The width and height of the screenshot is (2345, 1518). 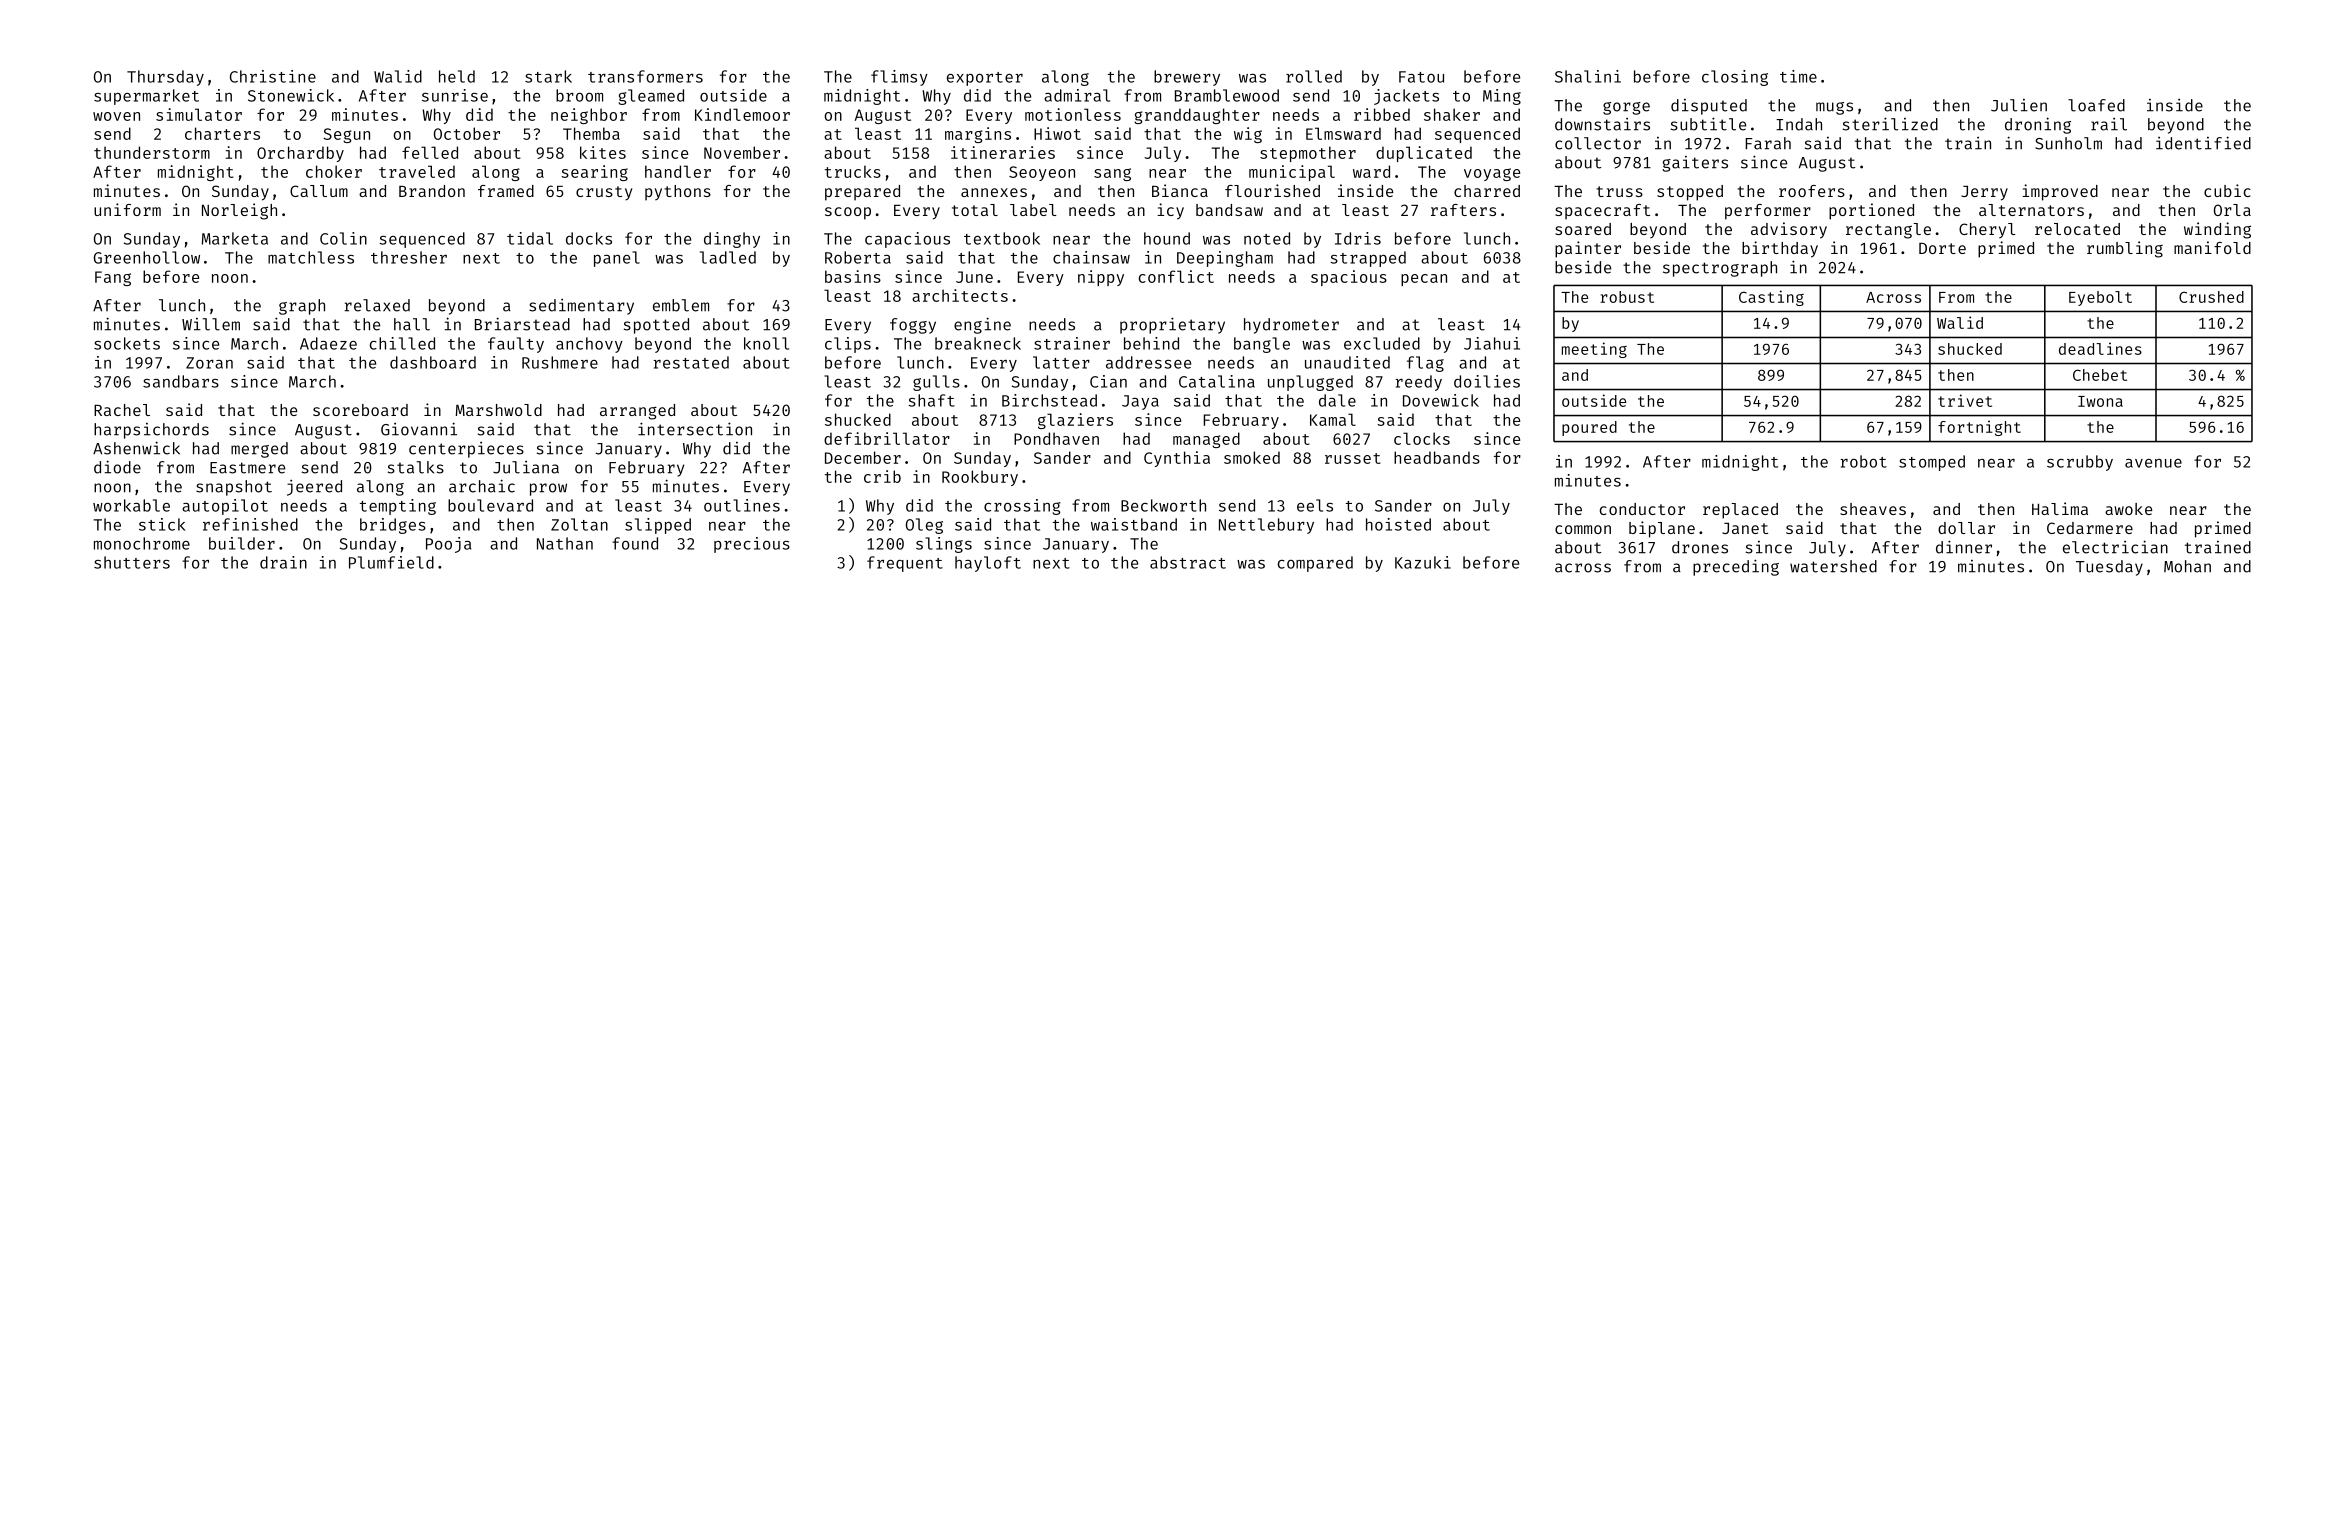 What do you see at coordinates (2100, 298) in the screenshot?
I see `Eyebolt` at bounding box center [2100, 298].
